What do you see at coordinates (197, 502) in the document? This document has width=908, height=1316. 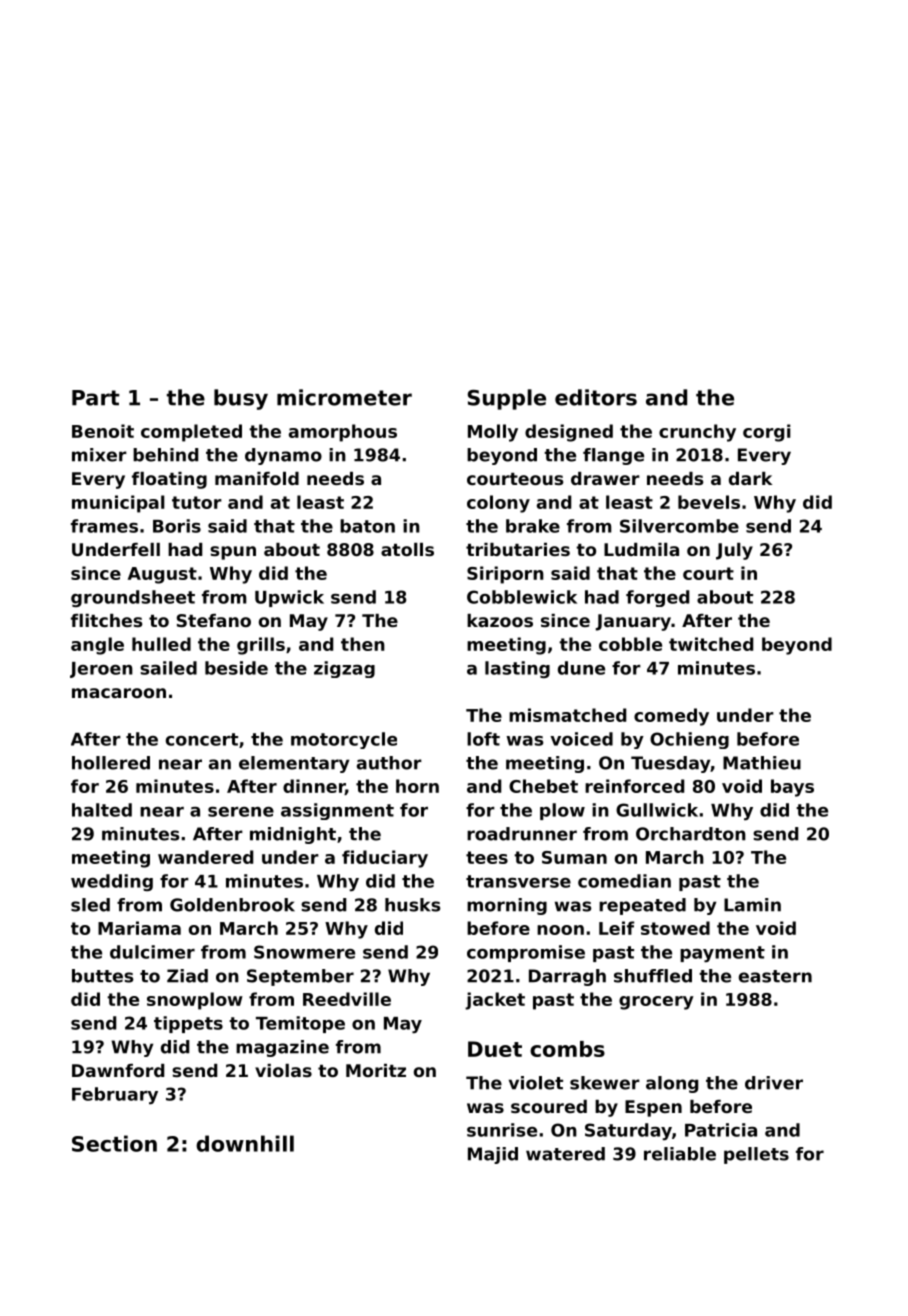 I see `tutor` at bounding box center [197, 502].
